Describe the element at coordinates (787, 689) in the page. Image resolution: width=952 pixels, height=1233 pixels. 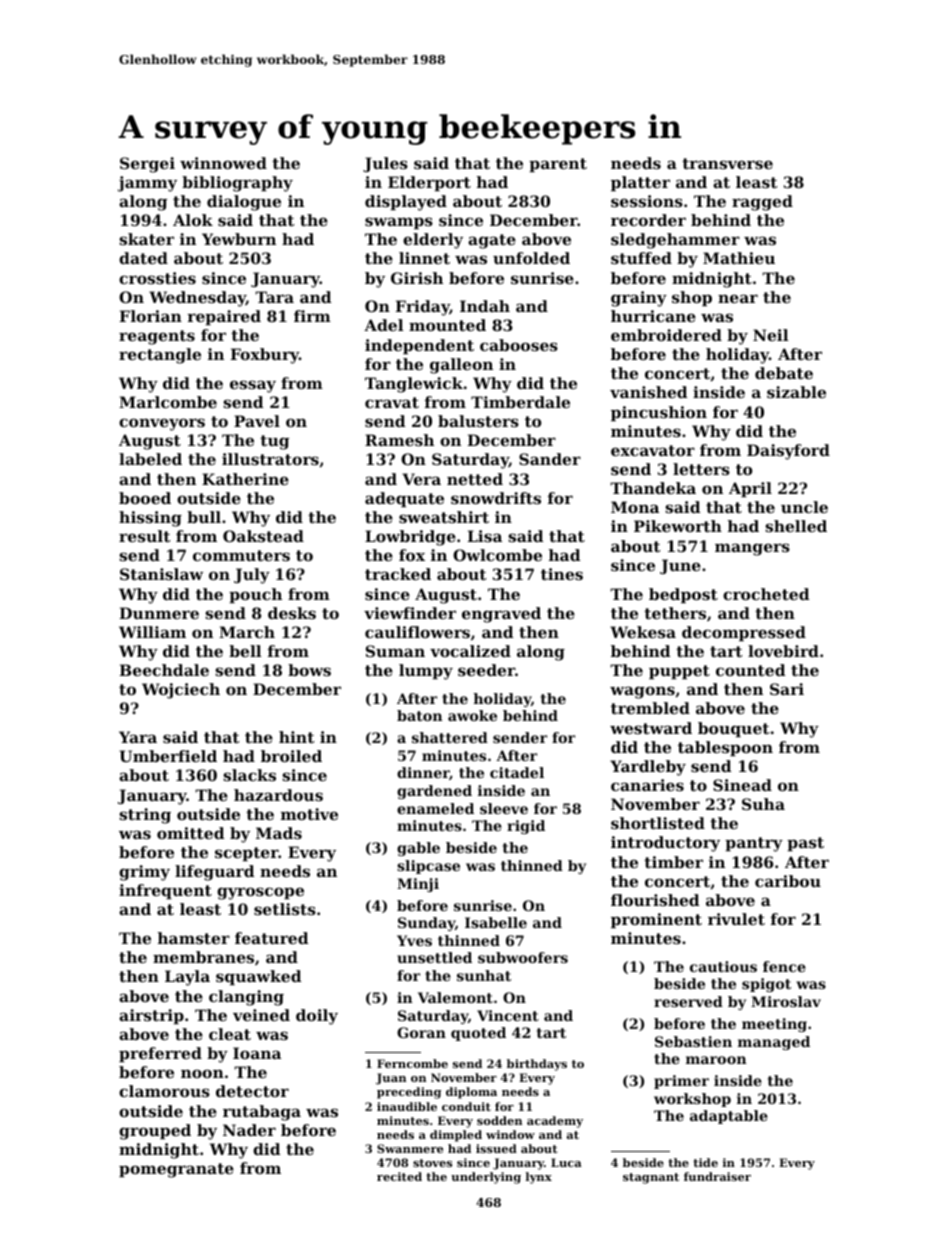
I see `Sari` at that location.
